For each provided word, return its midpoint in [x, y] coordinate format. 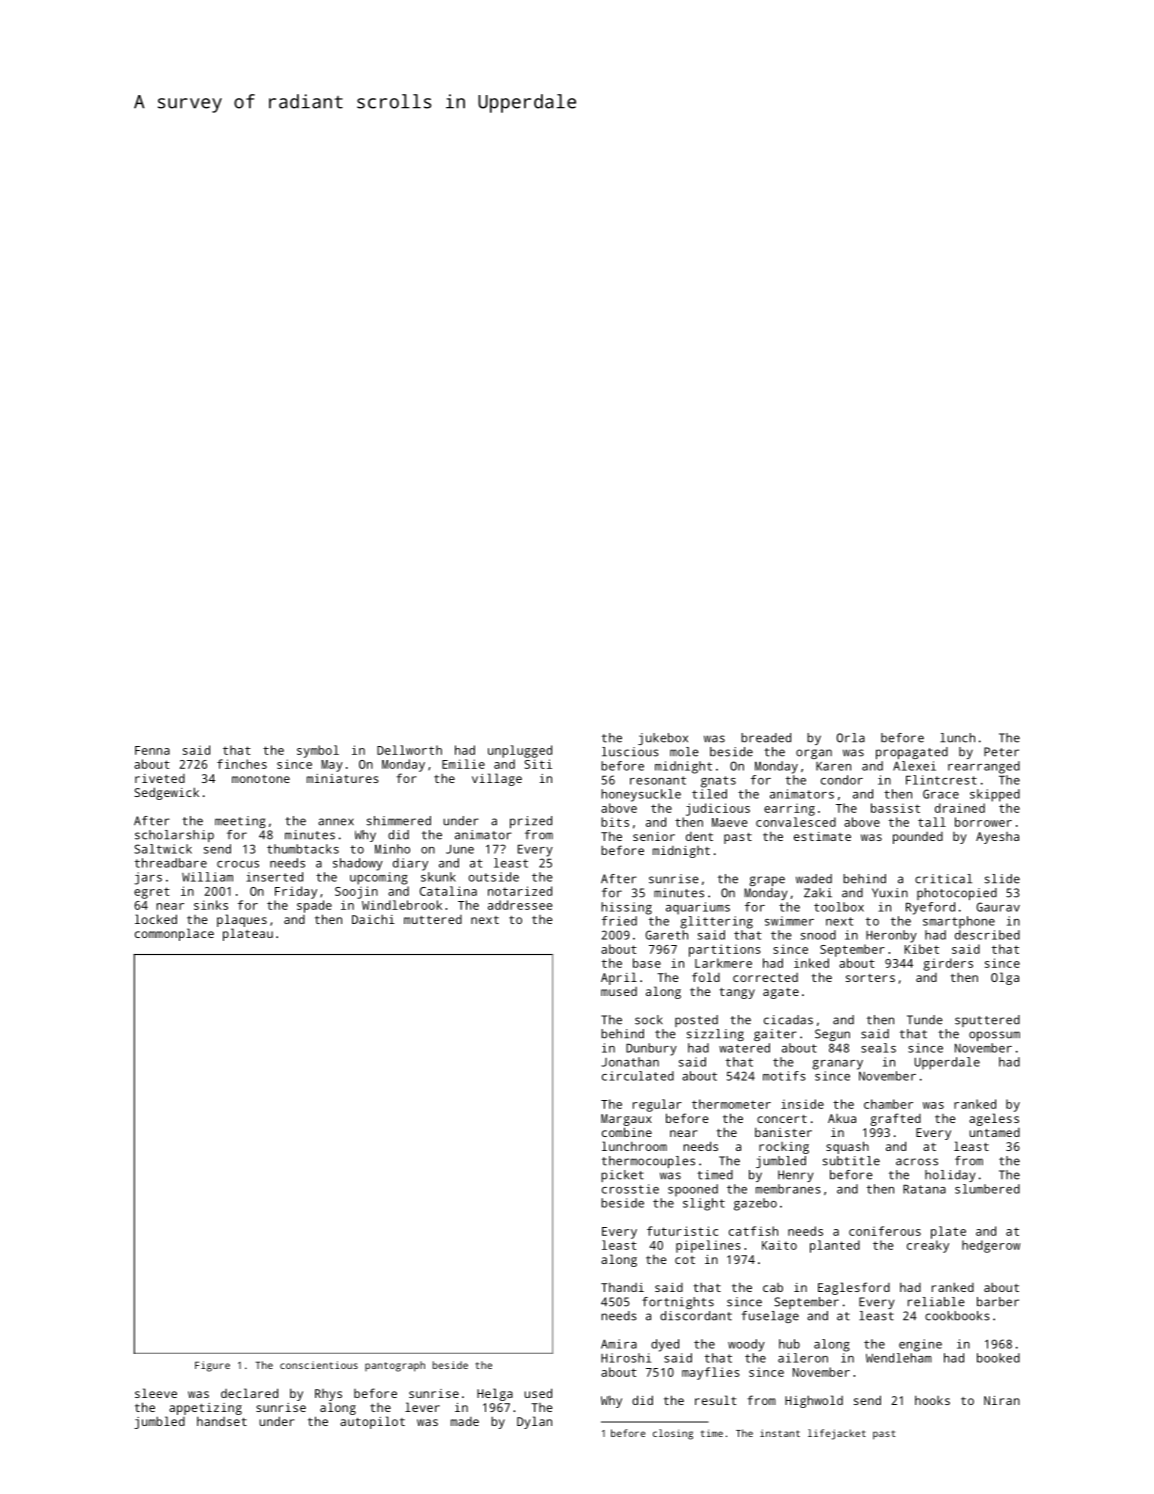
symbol [318, 751]
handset [222, 1421]
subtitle [851, 1161]
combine [627, 1132]
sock [649, 1020]
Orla [851, 738]
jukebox [663, 739]
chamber [888, 1104]
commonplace [174, 934]
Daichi [373, 919]
